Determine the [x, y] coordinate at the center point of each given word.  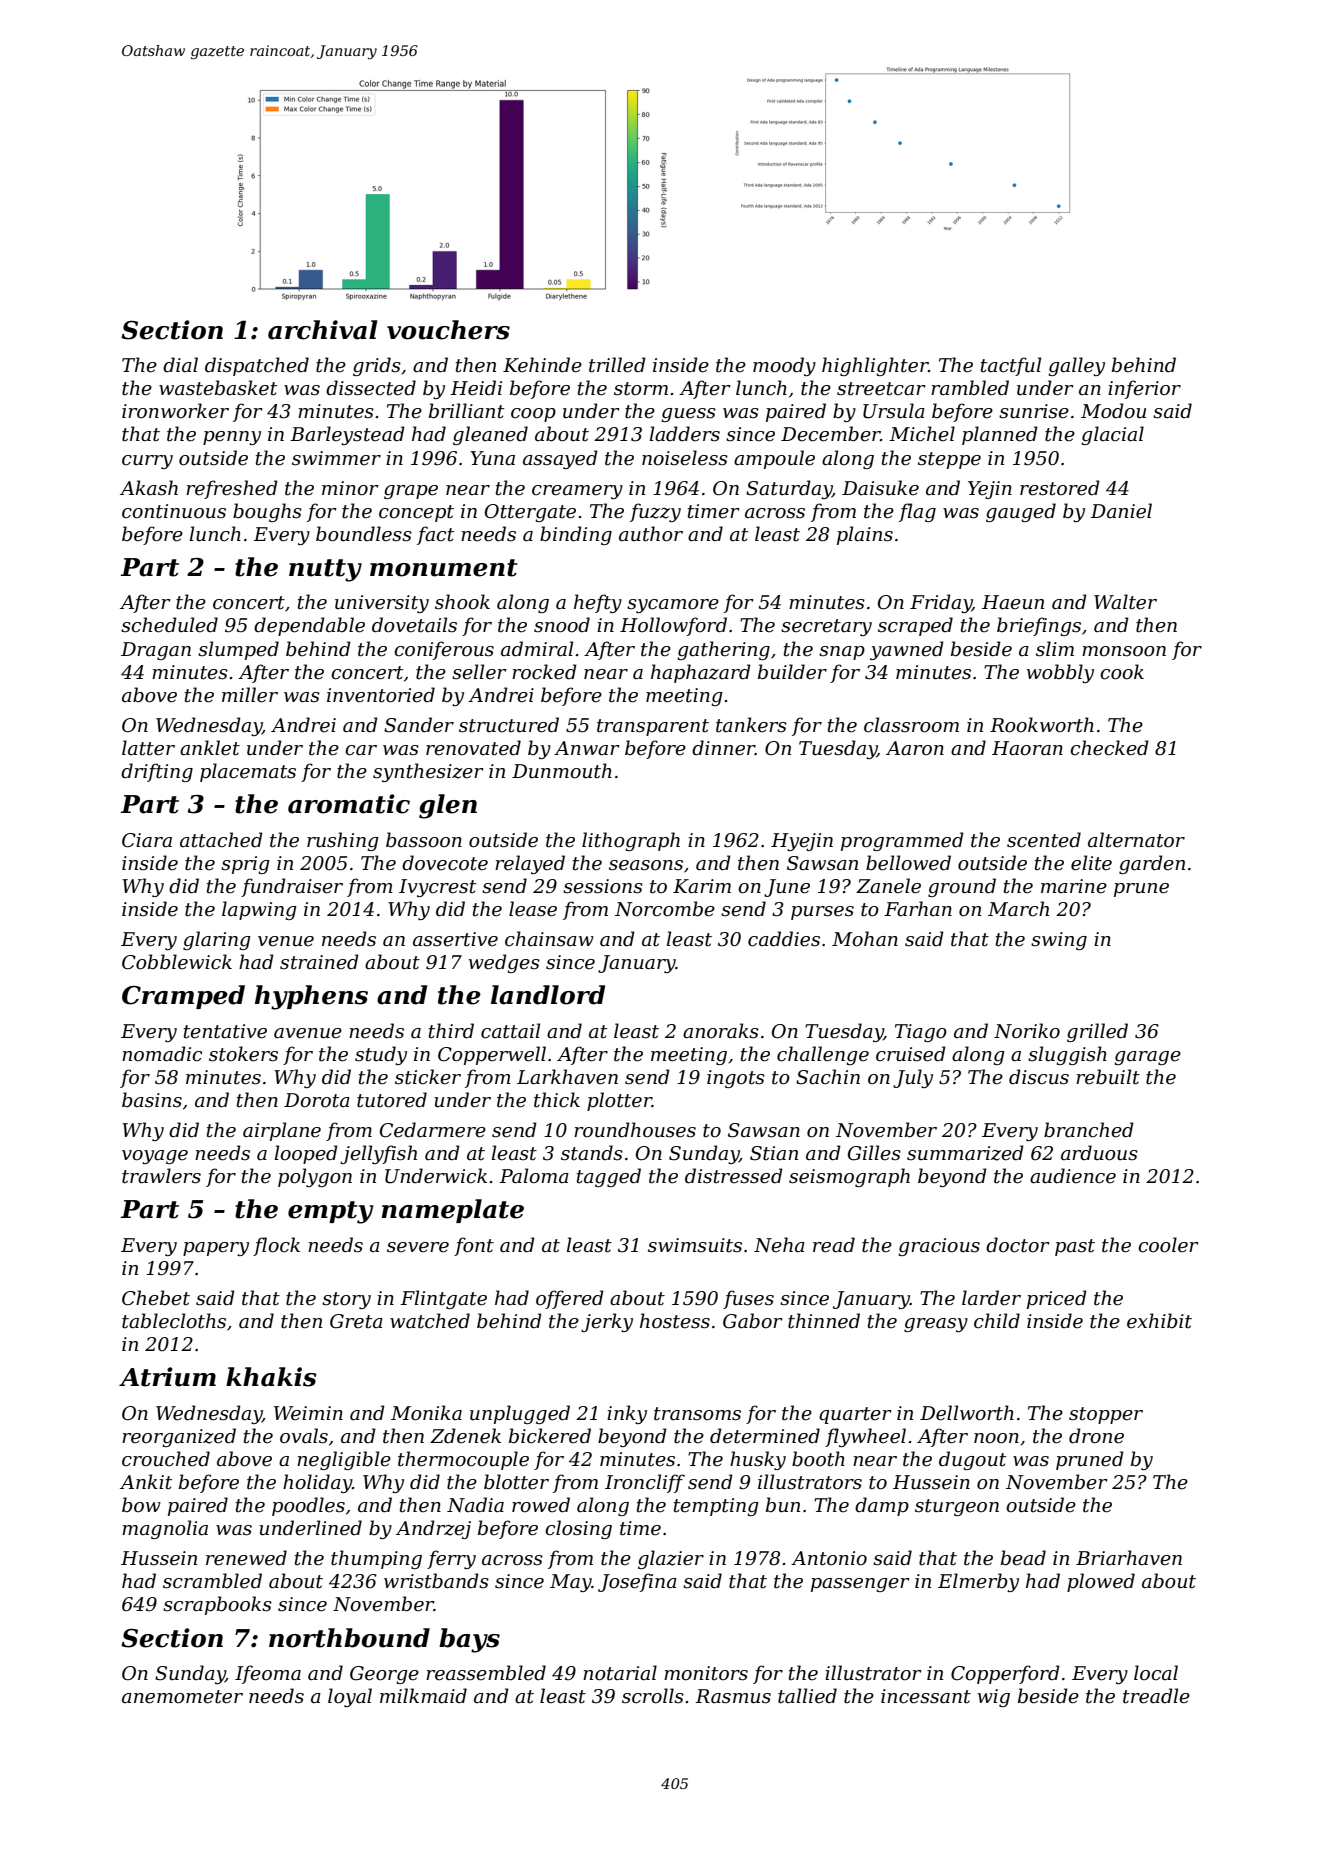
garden [1152, 864]
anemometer [182, 1697]
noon [996, 1438]
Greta [356, 1321]
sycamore [673, 606]
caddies [784, 939]
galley [1077, 366]
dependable [309, 626]
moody [784, 366]
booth [818, 1459]
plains [865, 535]
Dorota [317, 1100]
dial [180, 364]
